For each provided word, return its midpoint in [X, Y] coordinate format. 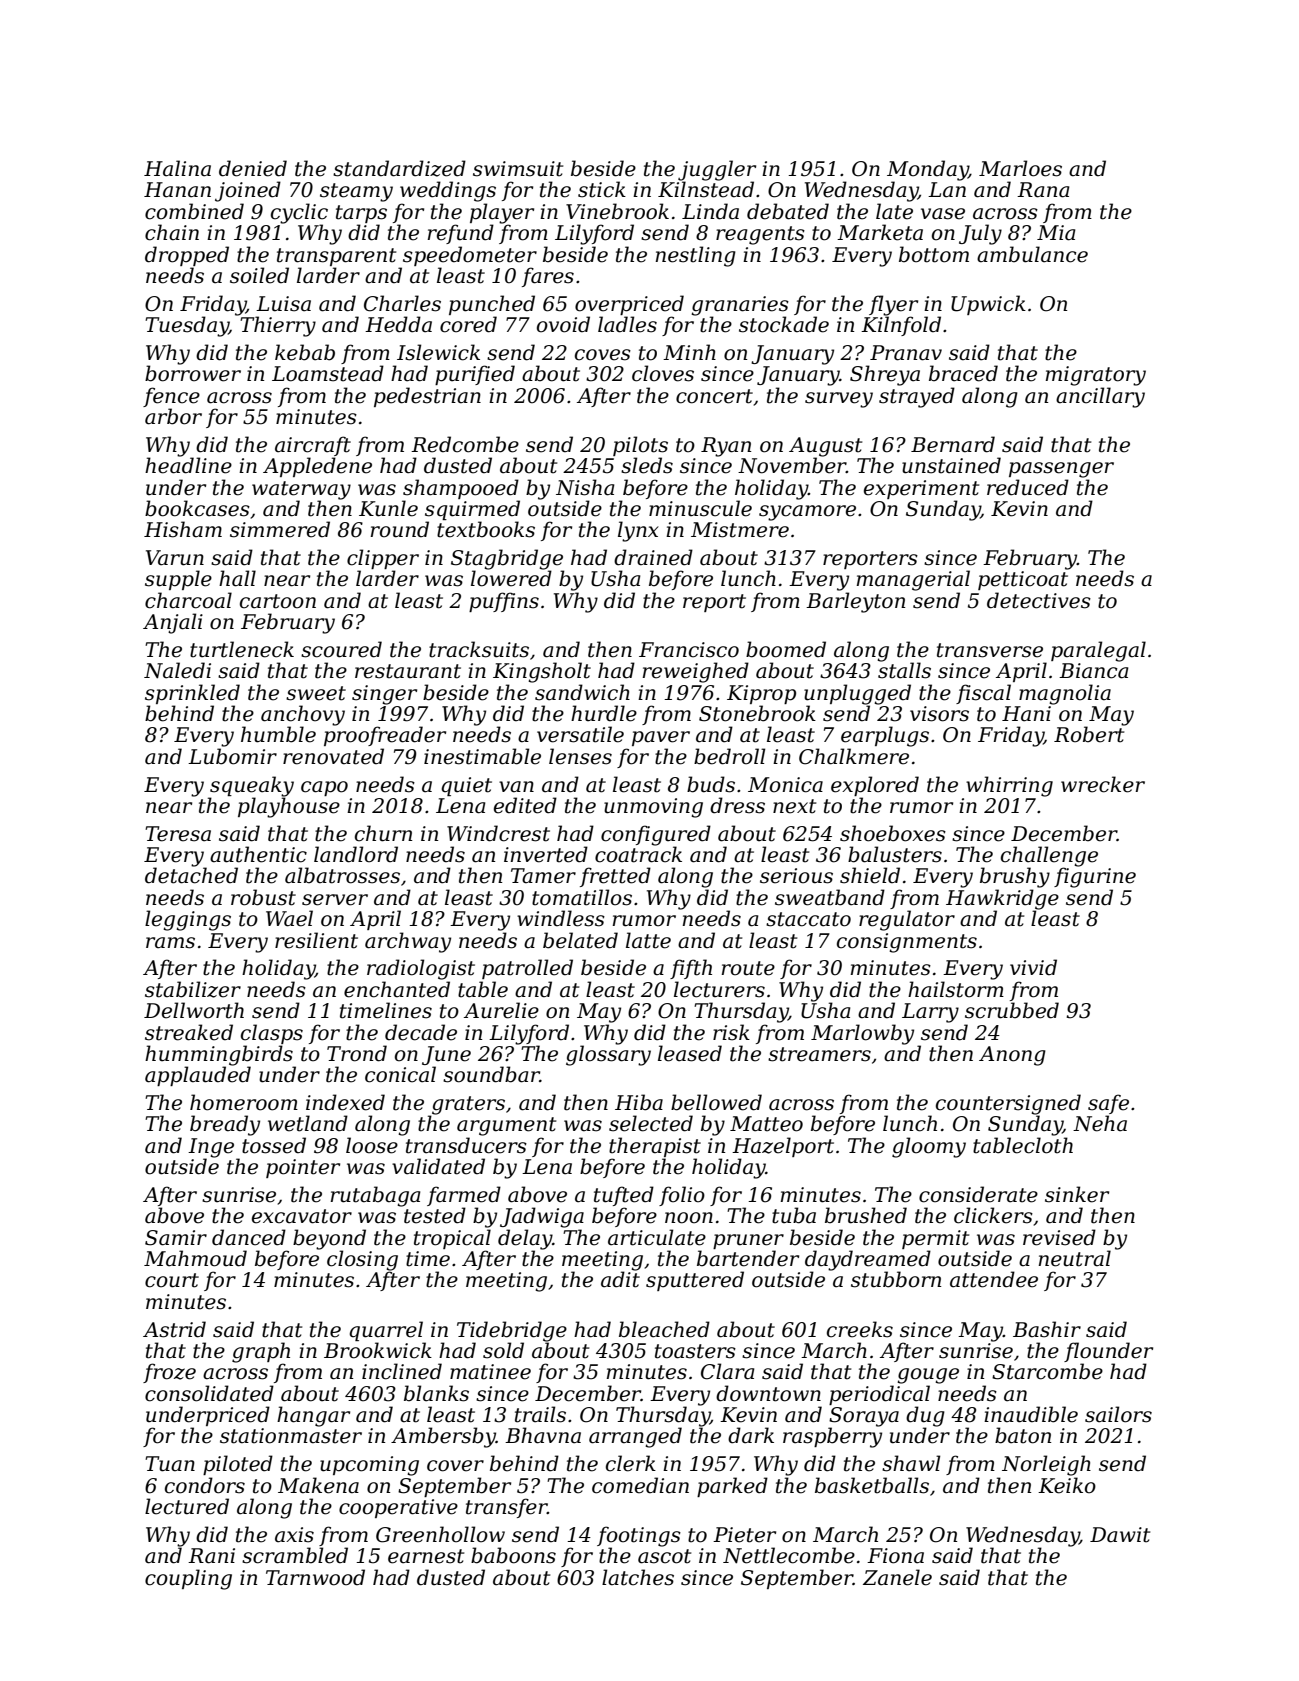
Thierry [278, 326]
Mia [1056, 233]
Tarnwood [315, 1577]
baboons [513, 1555]
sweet [316, 693]
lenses [580, 756]
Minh [689, 352]
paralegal [1098, 651]
